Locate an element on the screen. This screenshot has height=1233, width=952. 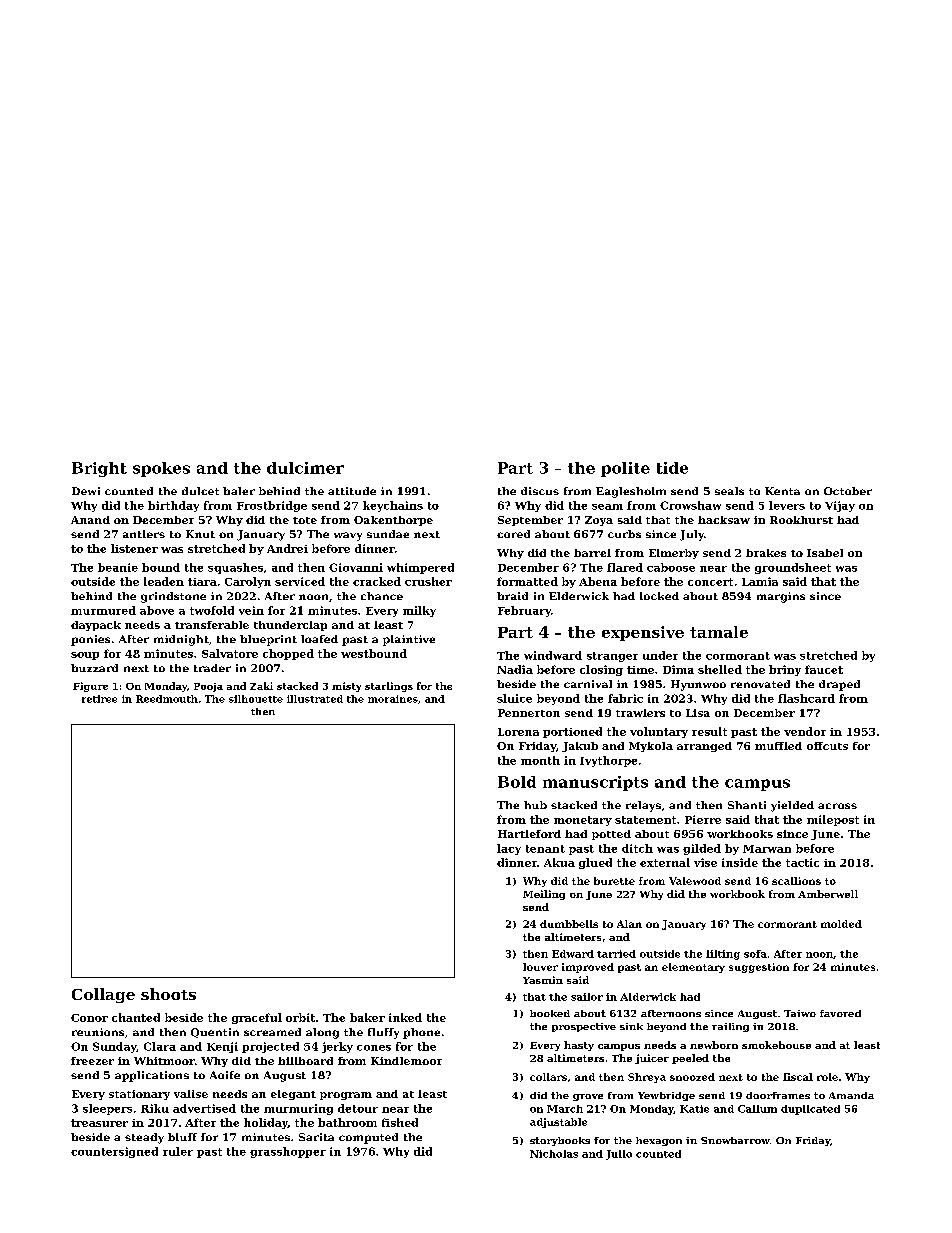
Knut is located at coordinates (200, 534).
